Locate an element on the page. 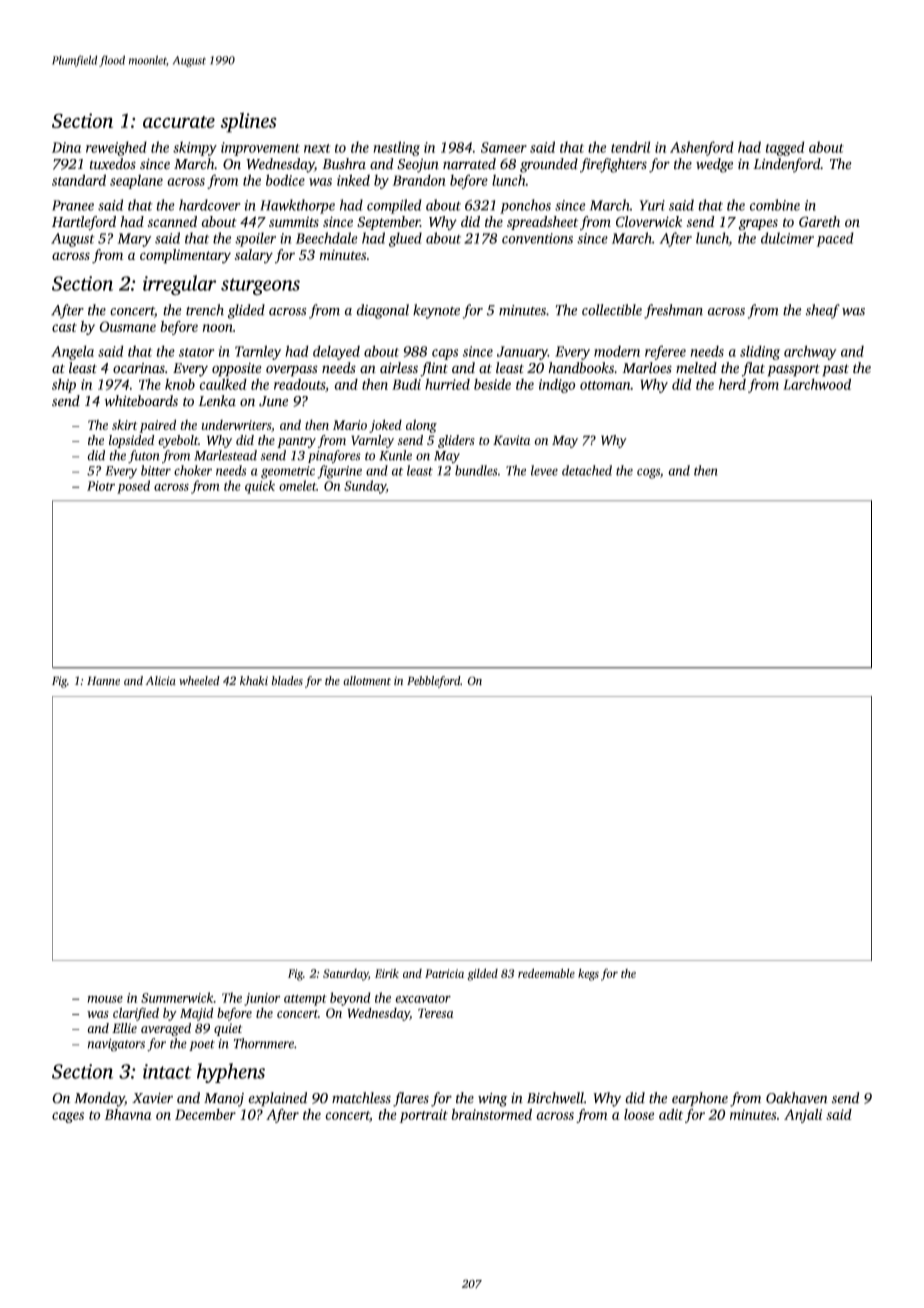 This page has height=1308, width=924. cages is located at coordinates (68, 1117).
